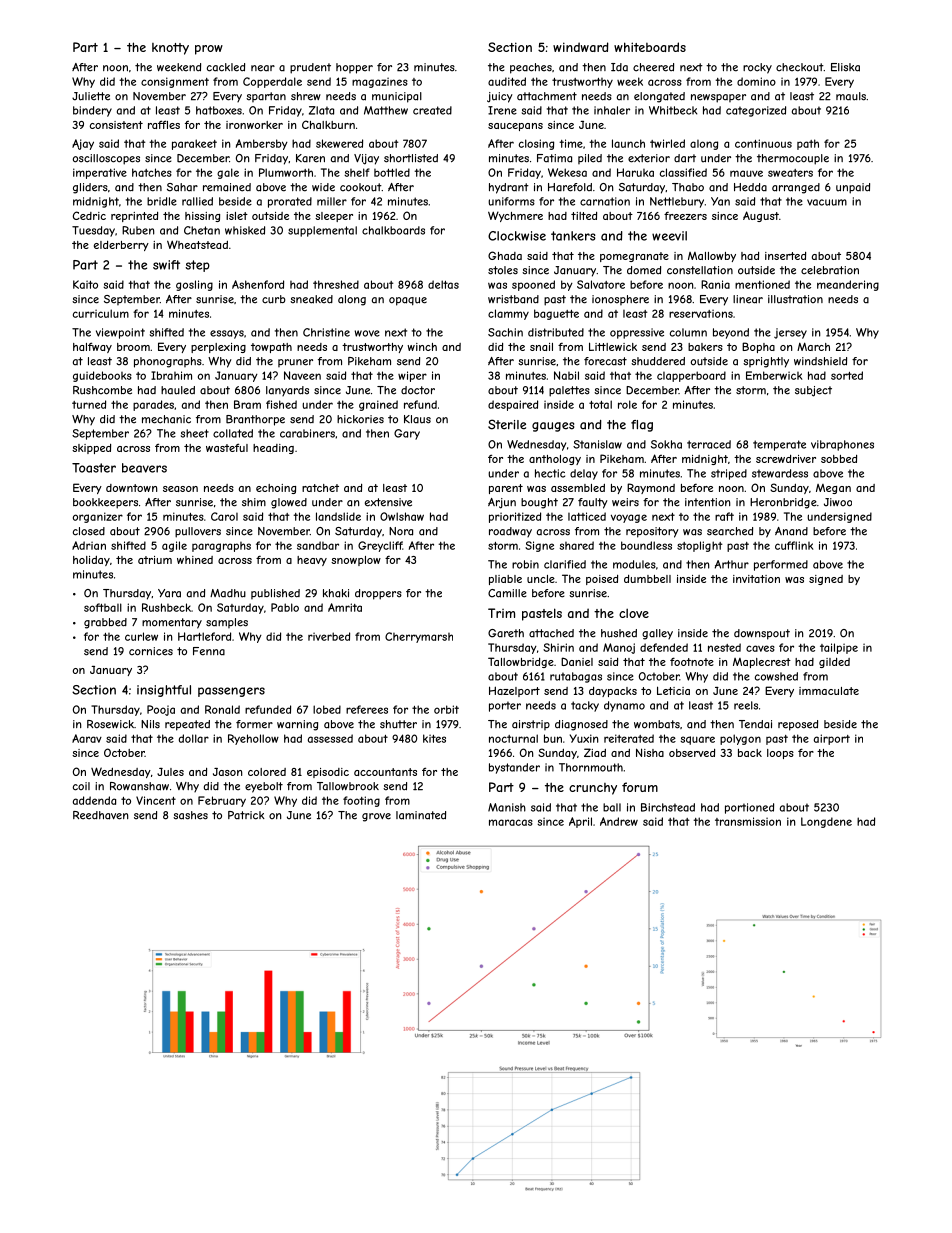 Image resolution: width=952 pixels, height=1233 pixels. I want to click on Longdene, so click(826, 822).
